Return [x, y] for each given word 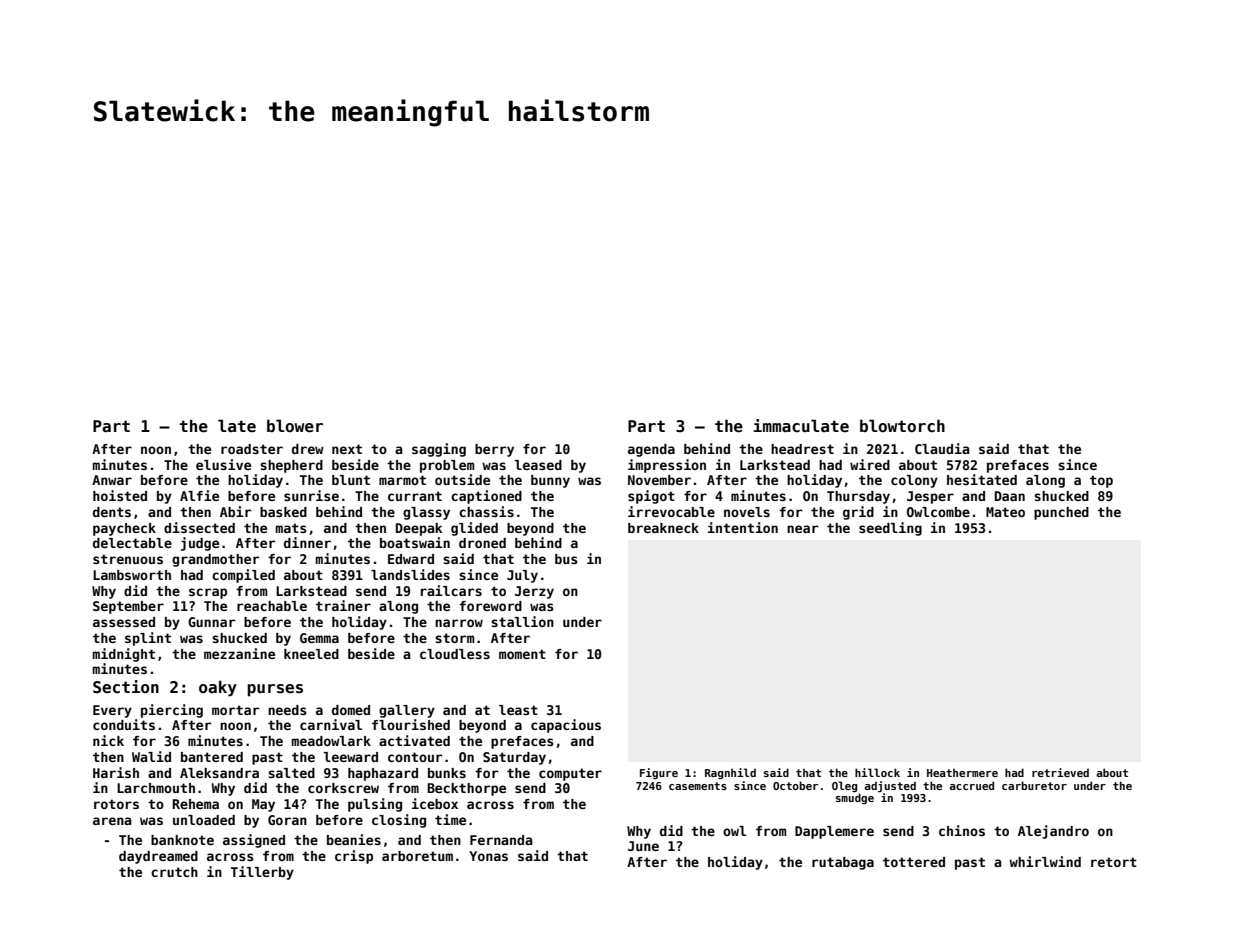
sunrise [311, 495]
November [659, 480]
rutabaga [843, 863]
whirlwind [1045, 861]
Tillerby [262, 873]
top [1101, 481]
